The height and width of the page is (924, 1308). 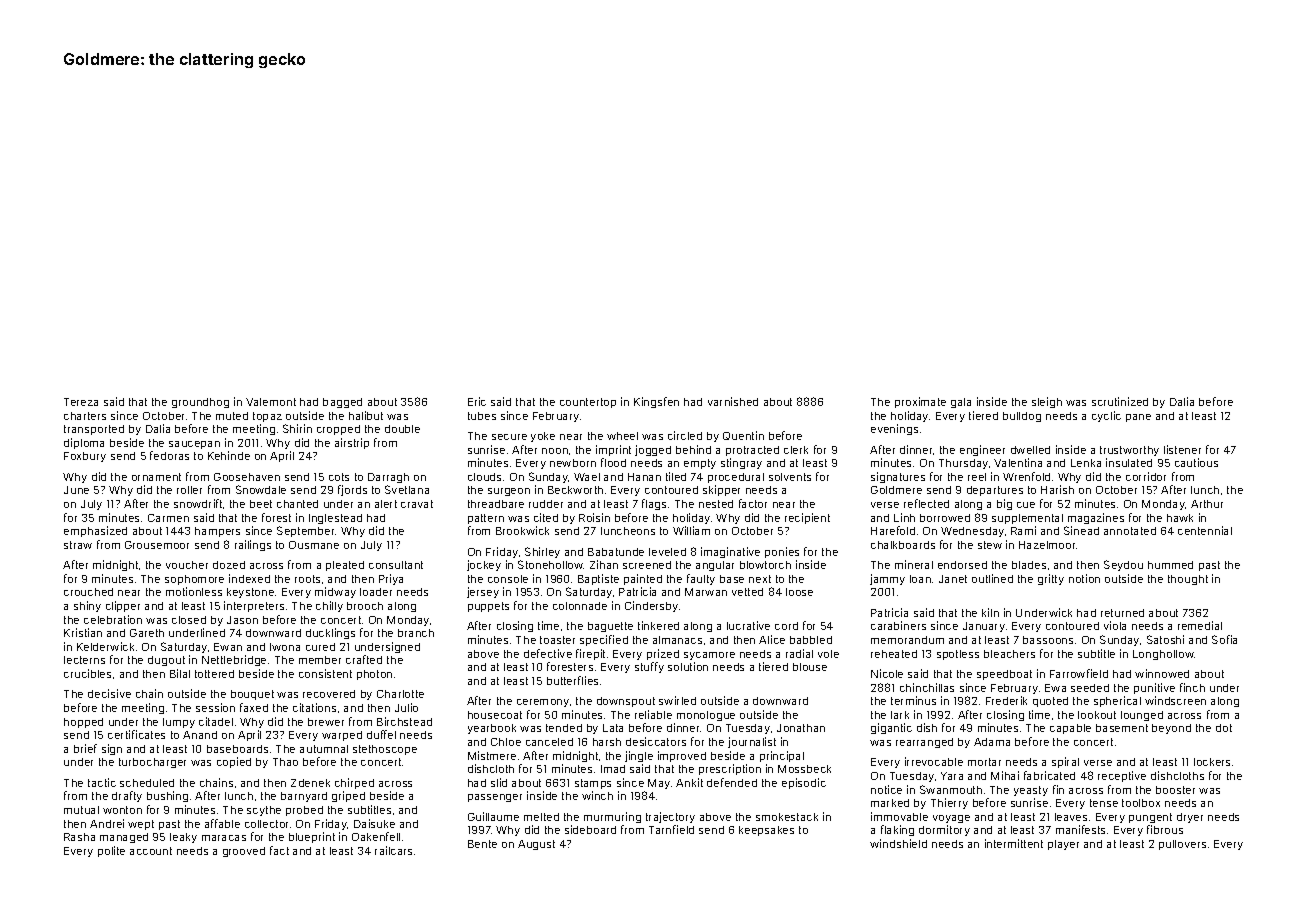 I want to click on Valentina, so click(x=1018, y=462).
